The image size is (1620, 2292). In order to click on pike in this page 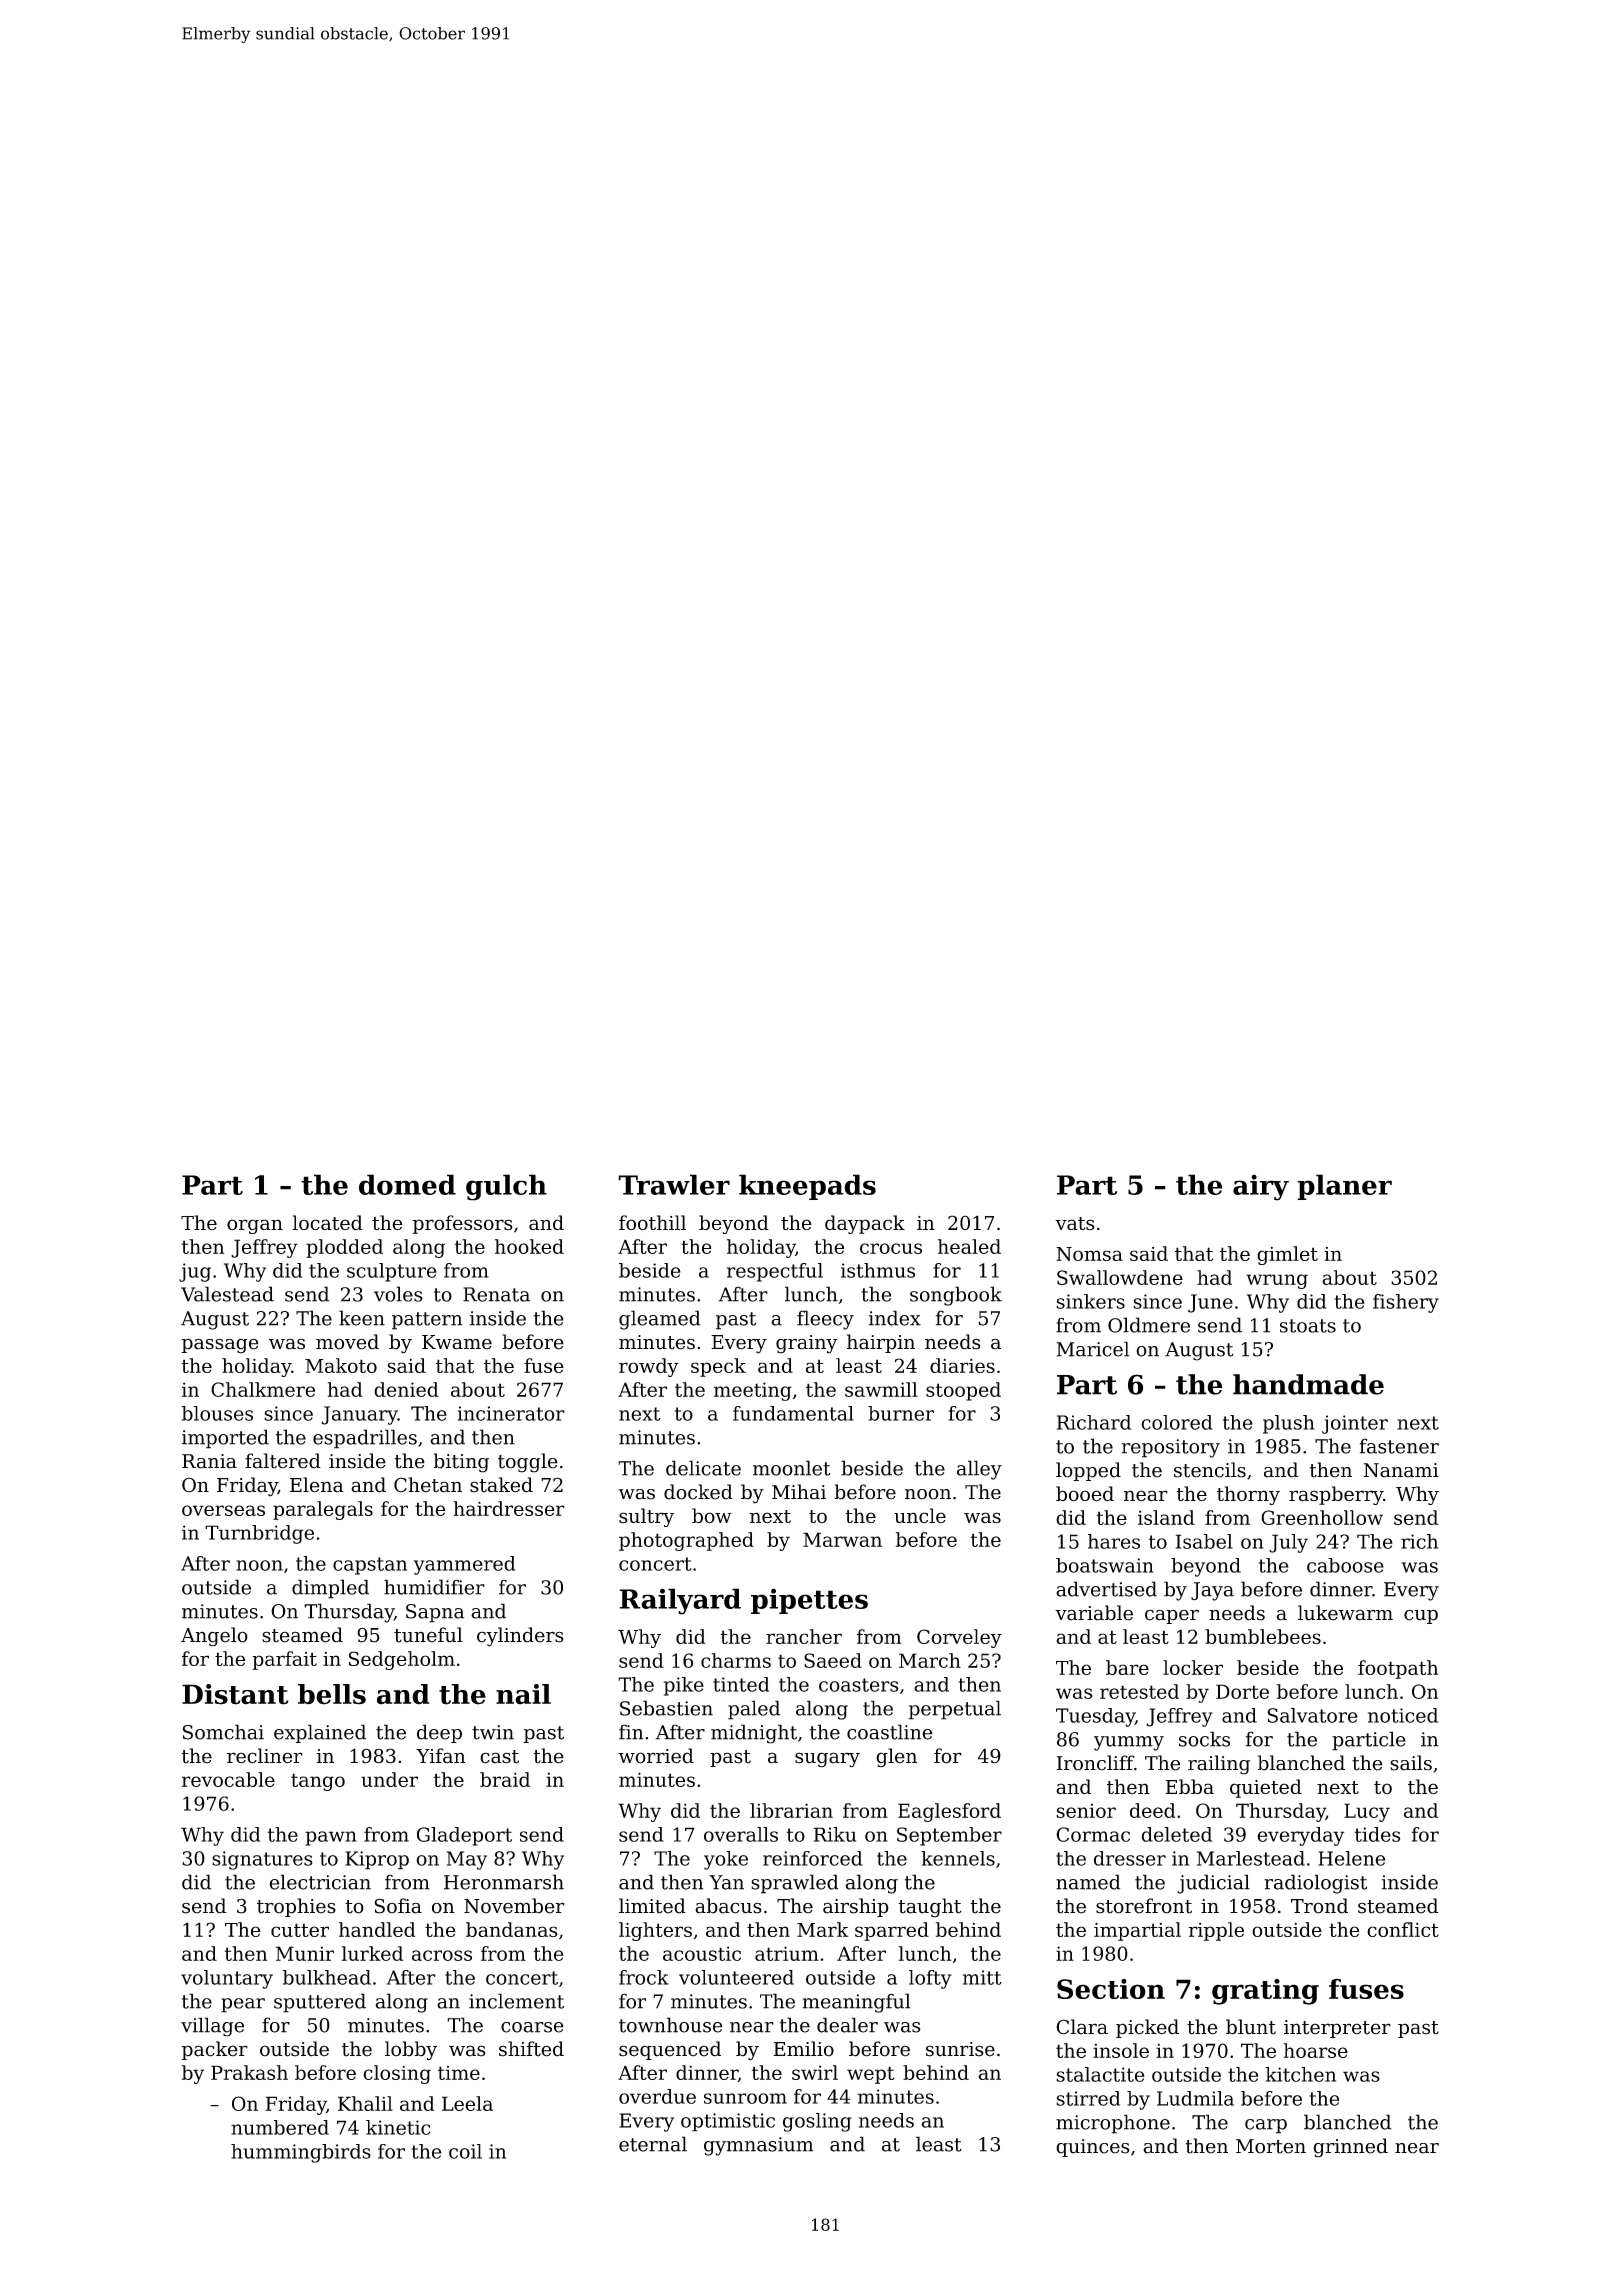, I will do `click(684, 1686)`.
